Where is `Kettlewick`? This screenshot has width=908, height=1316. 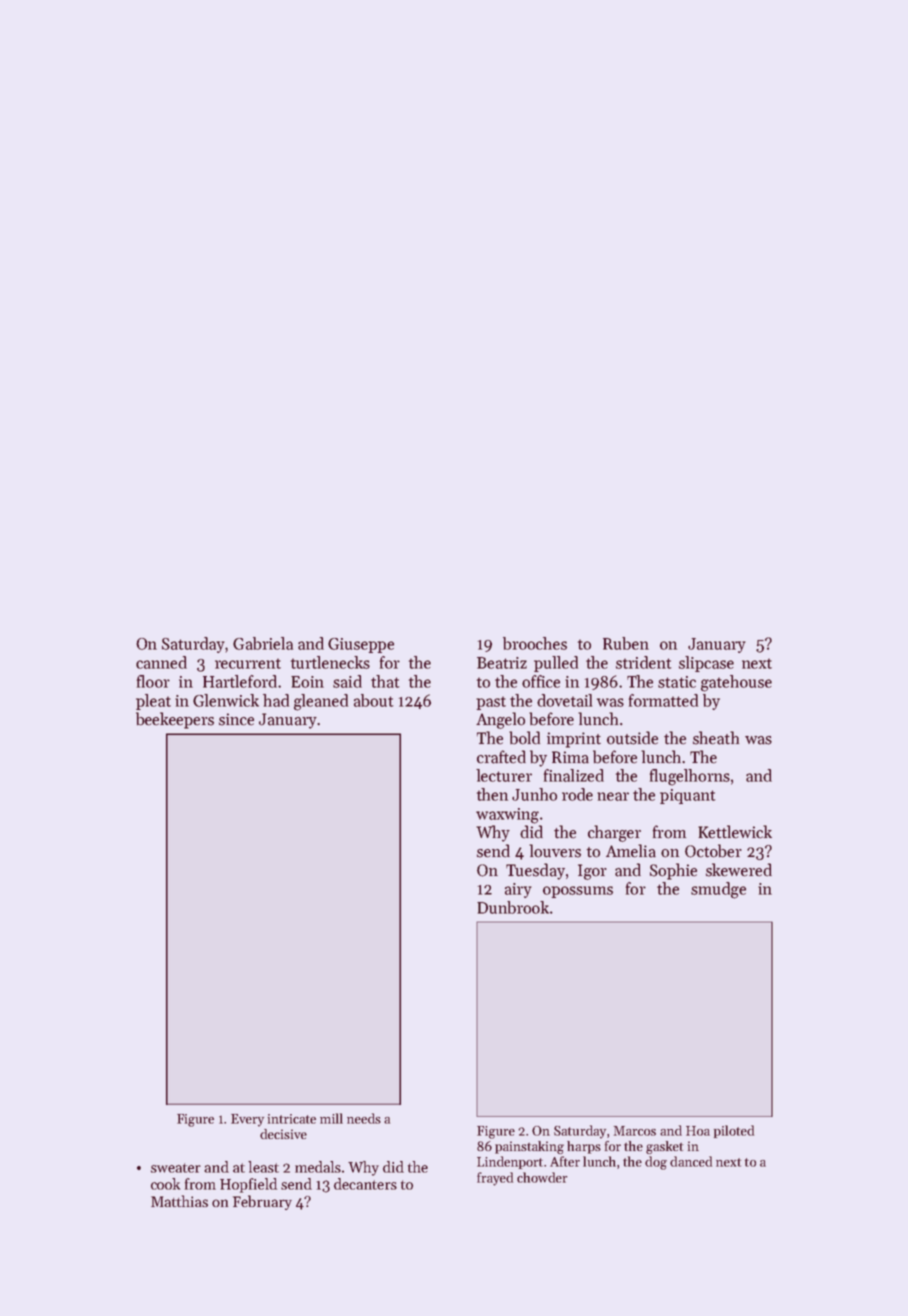 Kettlewick is located at coordinates (735, 832).
